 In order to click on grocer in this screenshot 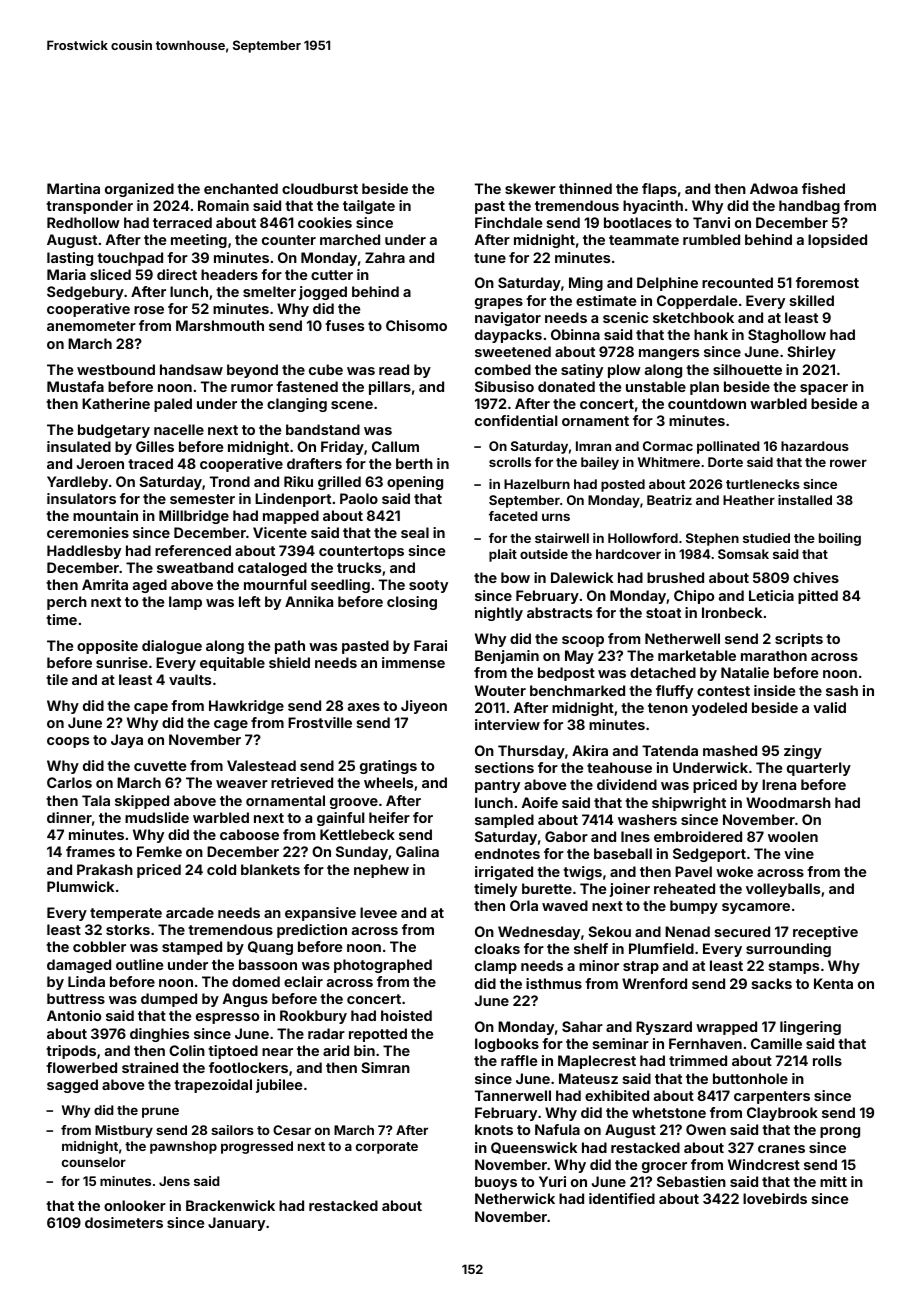, I will do `click(664, 1167)`.
